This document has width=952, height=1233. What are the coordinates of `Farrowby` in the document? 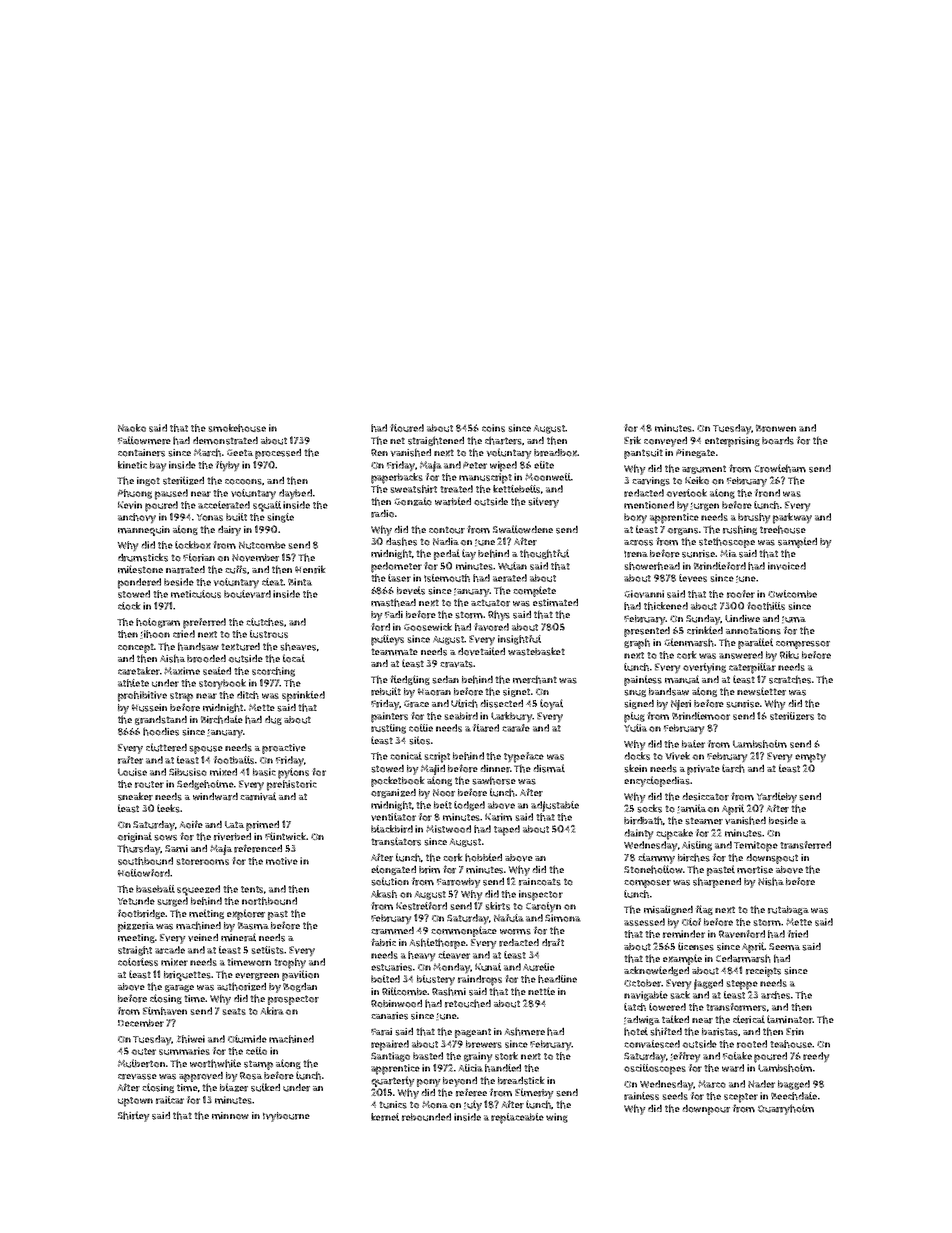 It's located at (459, 883).
